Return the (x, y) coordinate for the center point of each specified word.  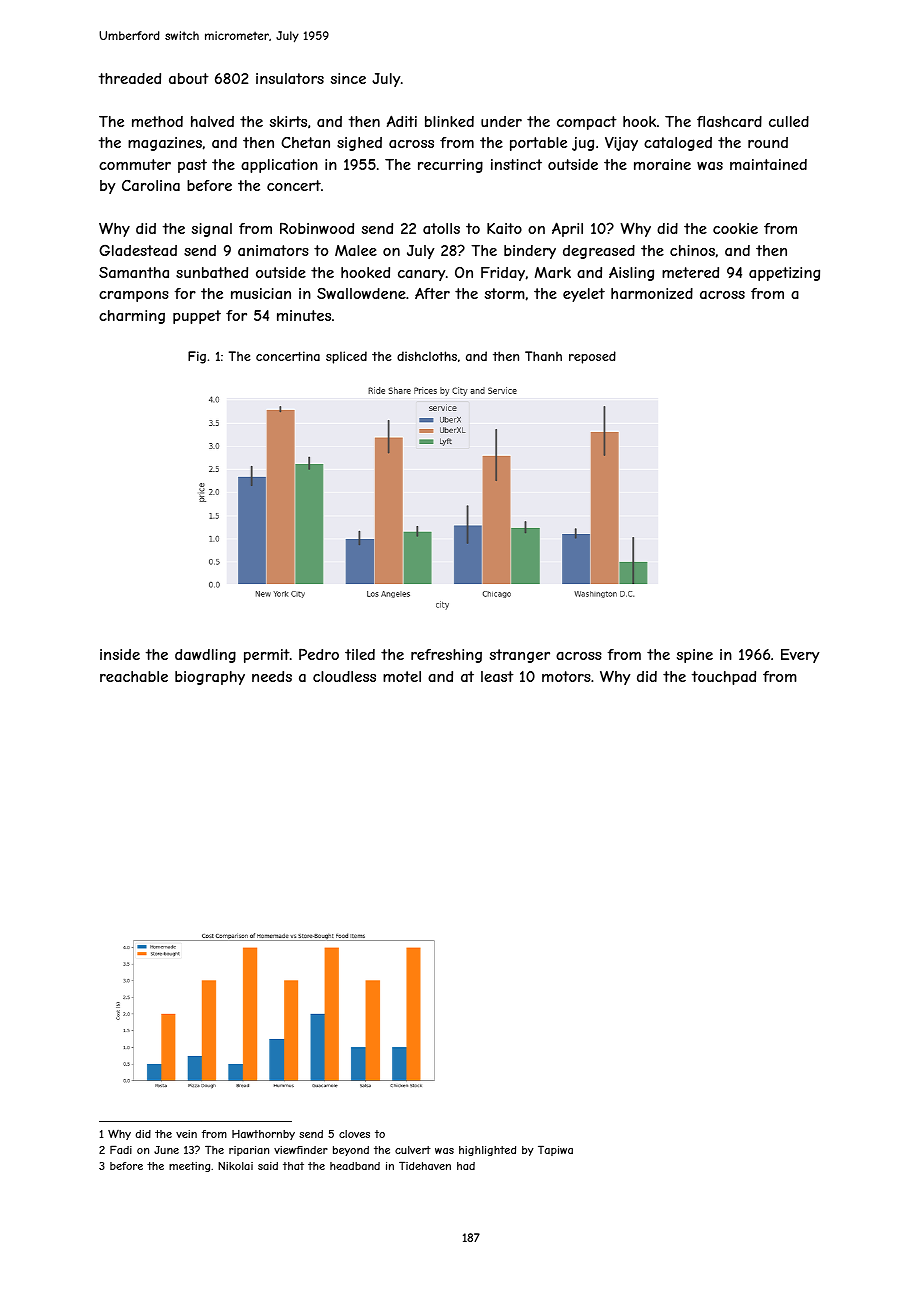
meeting (189, 1167)
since (348, 78)
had (466, 1166)
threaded (130, 78)
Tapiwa (555, 1150)
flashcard (729, 121)
